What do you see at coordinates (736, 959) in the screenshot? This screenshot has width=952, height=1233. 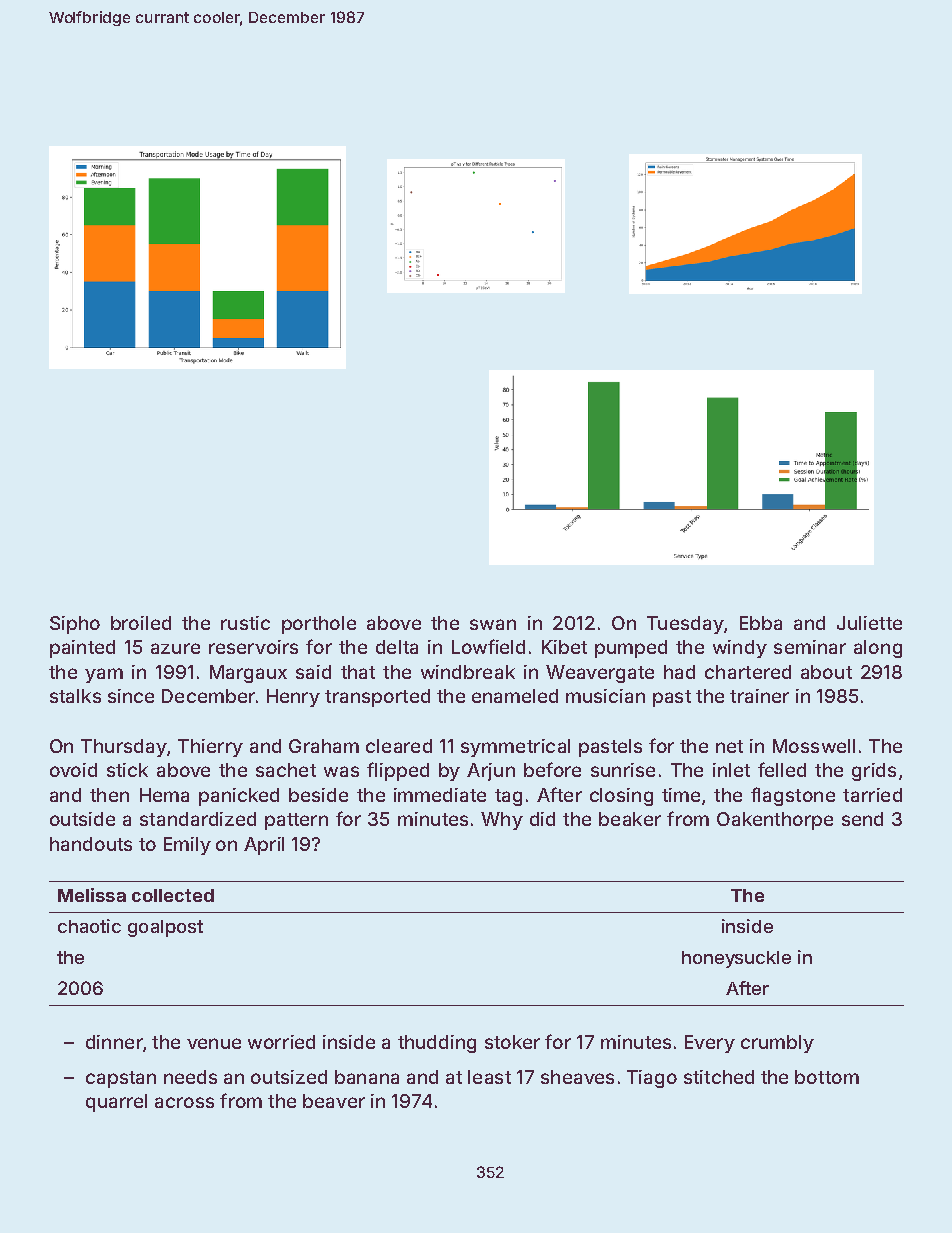 I see `honeysuckle` at bounding box center [736, 959].
